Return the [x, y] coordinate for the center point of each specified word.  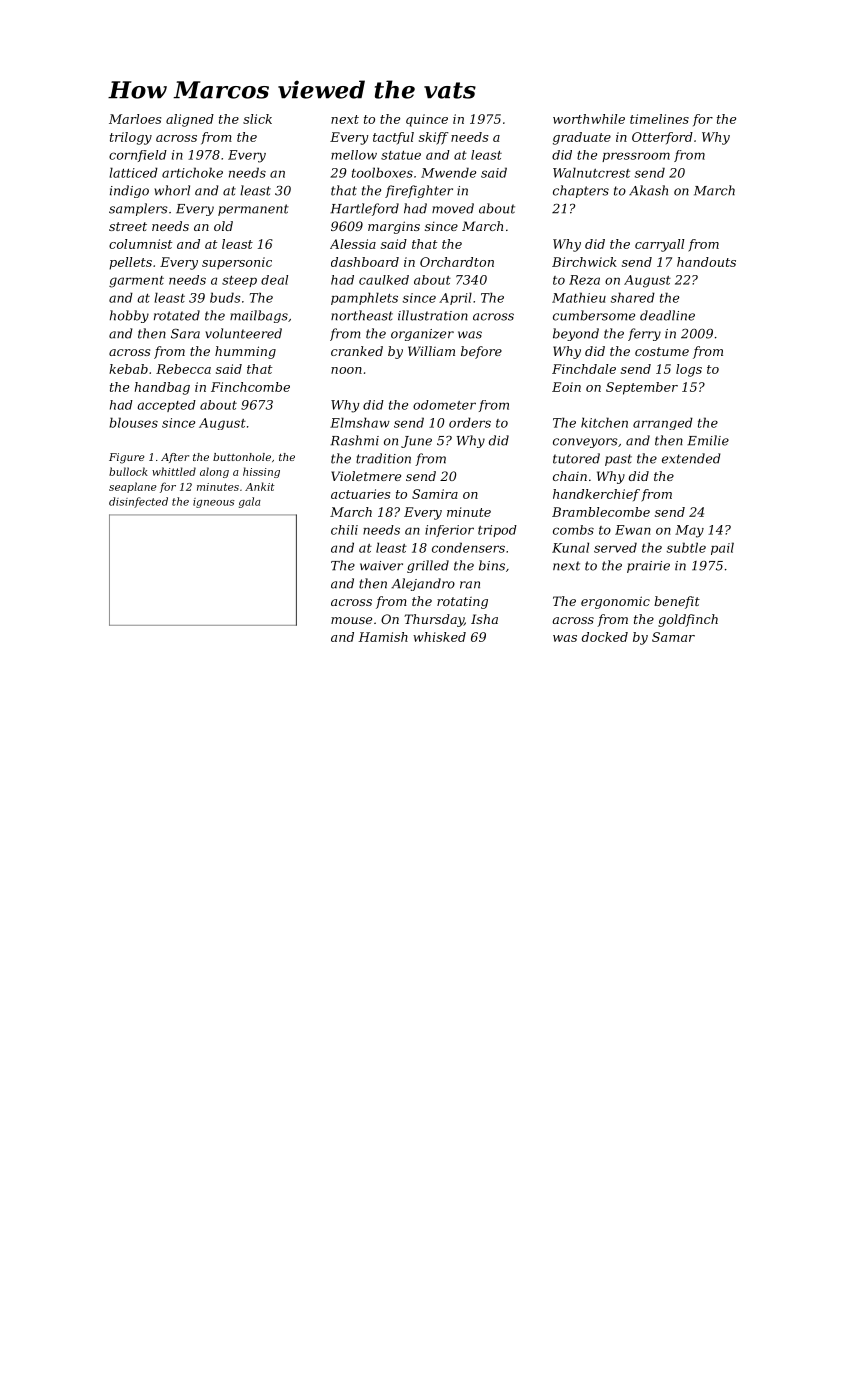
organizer [422, 335]
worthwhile [589, 119]
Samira [435, 494]
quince [427, 120]
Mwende [448, 172]
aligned [190, 120]
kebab [128, 369]
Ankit [260, 486]
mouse [351, 620]
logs [689, 370]
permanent [253, 210]
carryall [659, 245]
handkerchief [596, 495]
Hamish [383, 637]
